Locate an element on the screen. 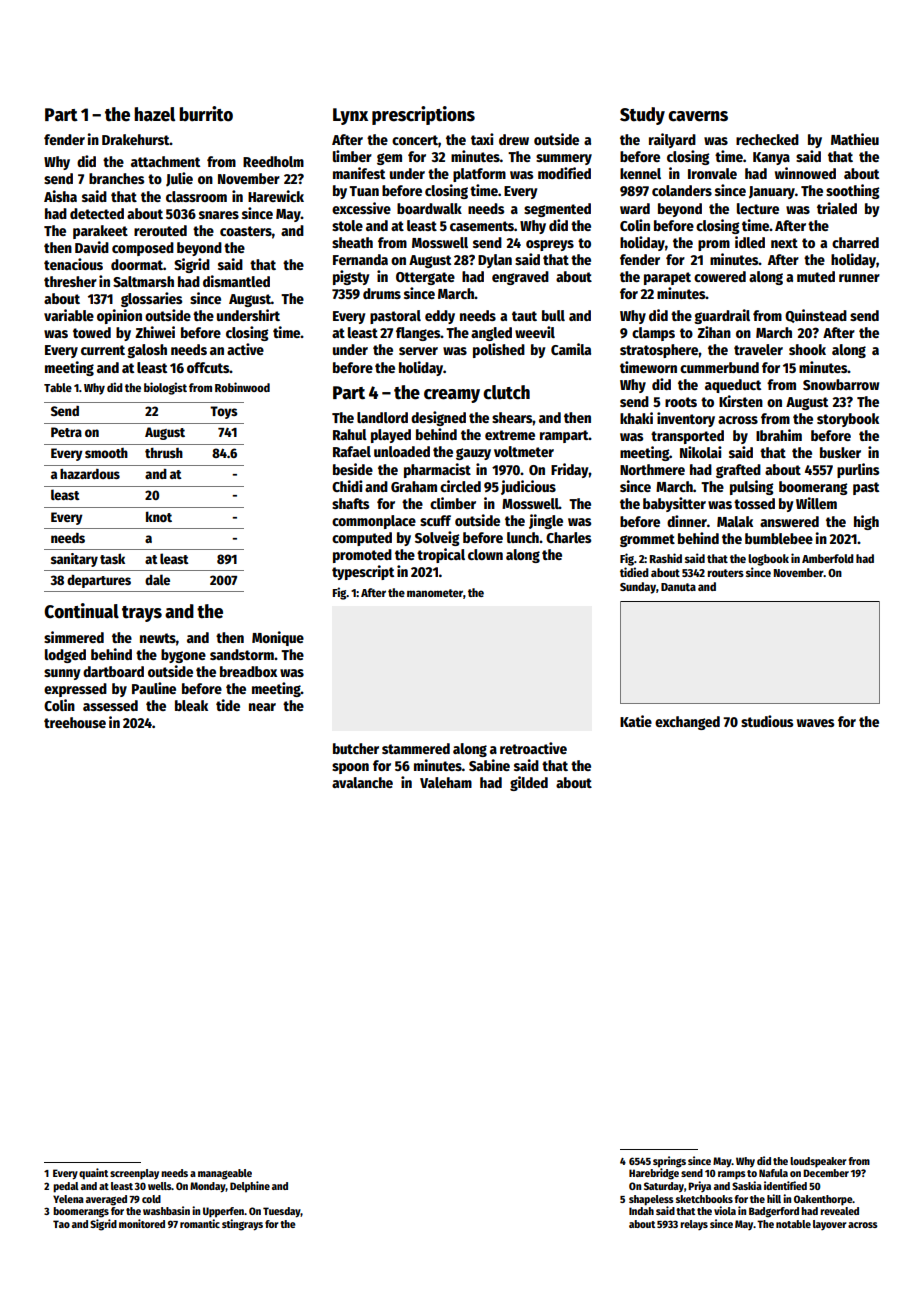 The image size is (924, 1308). computed is located at coordinates (362, 539).
